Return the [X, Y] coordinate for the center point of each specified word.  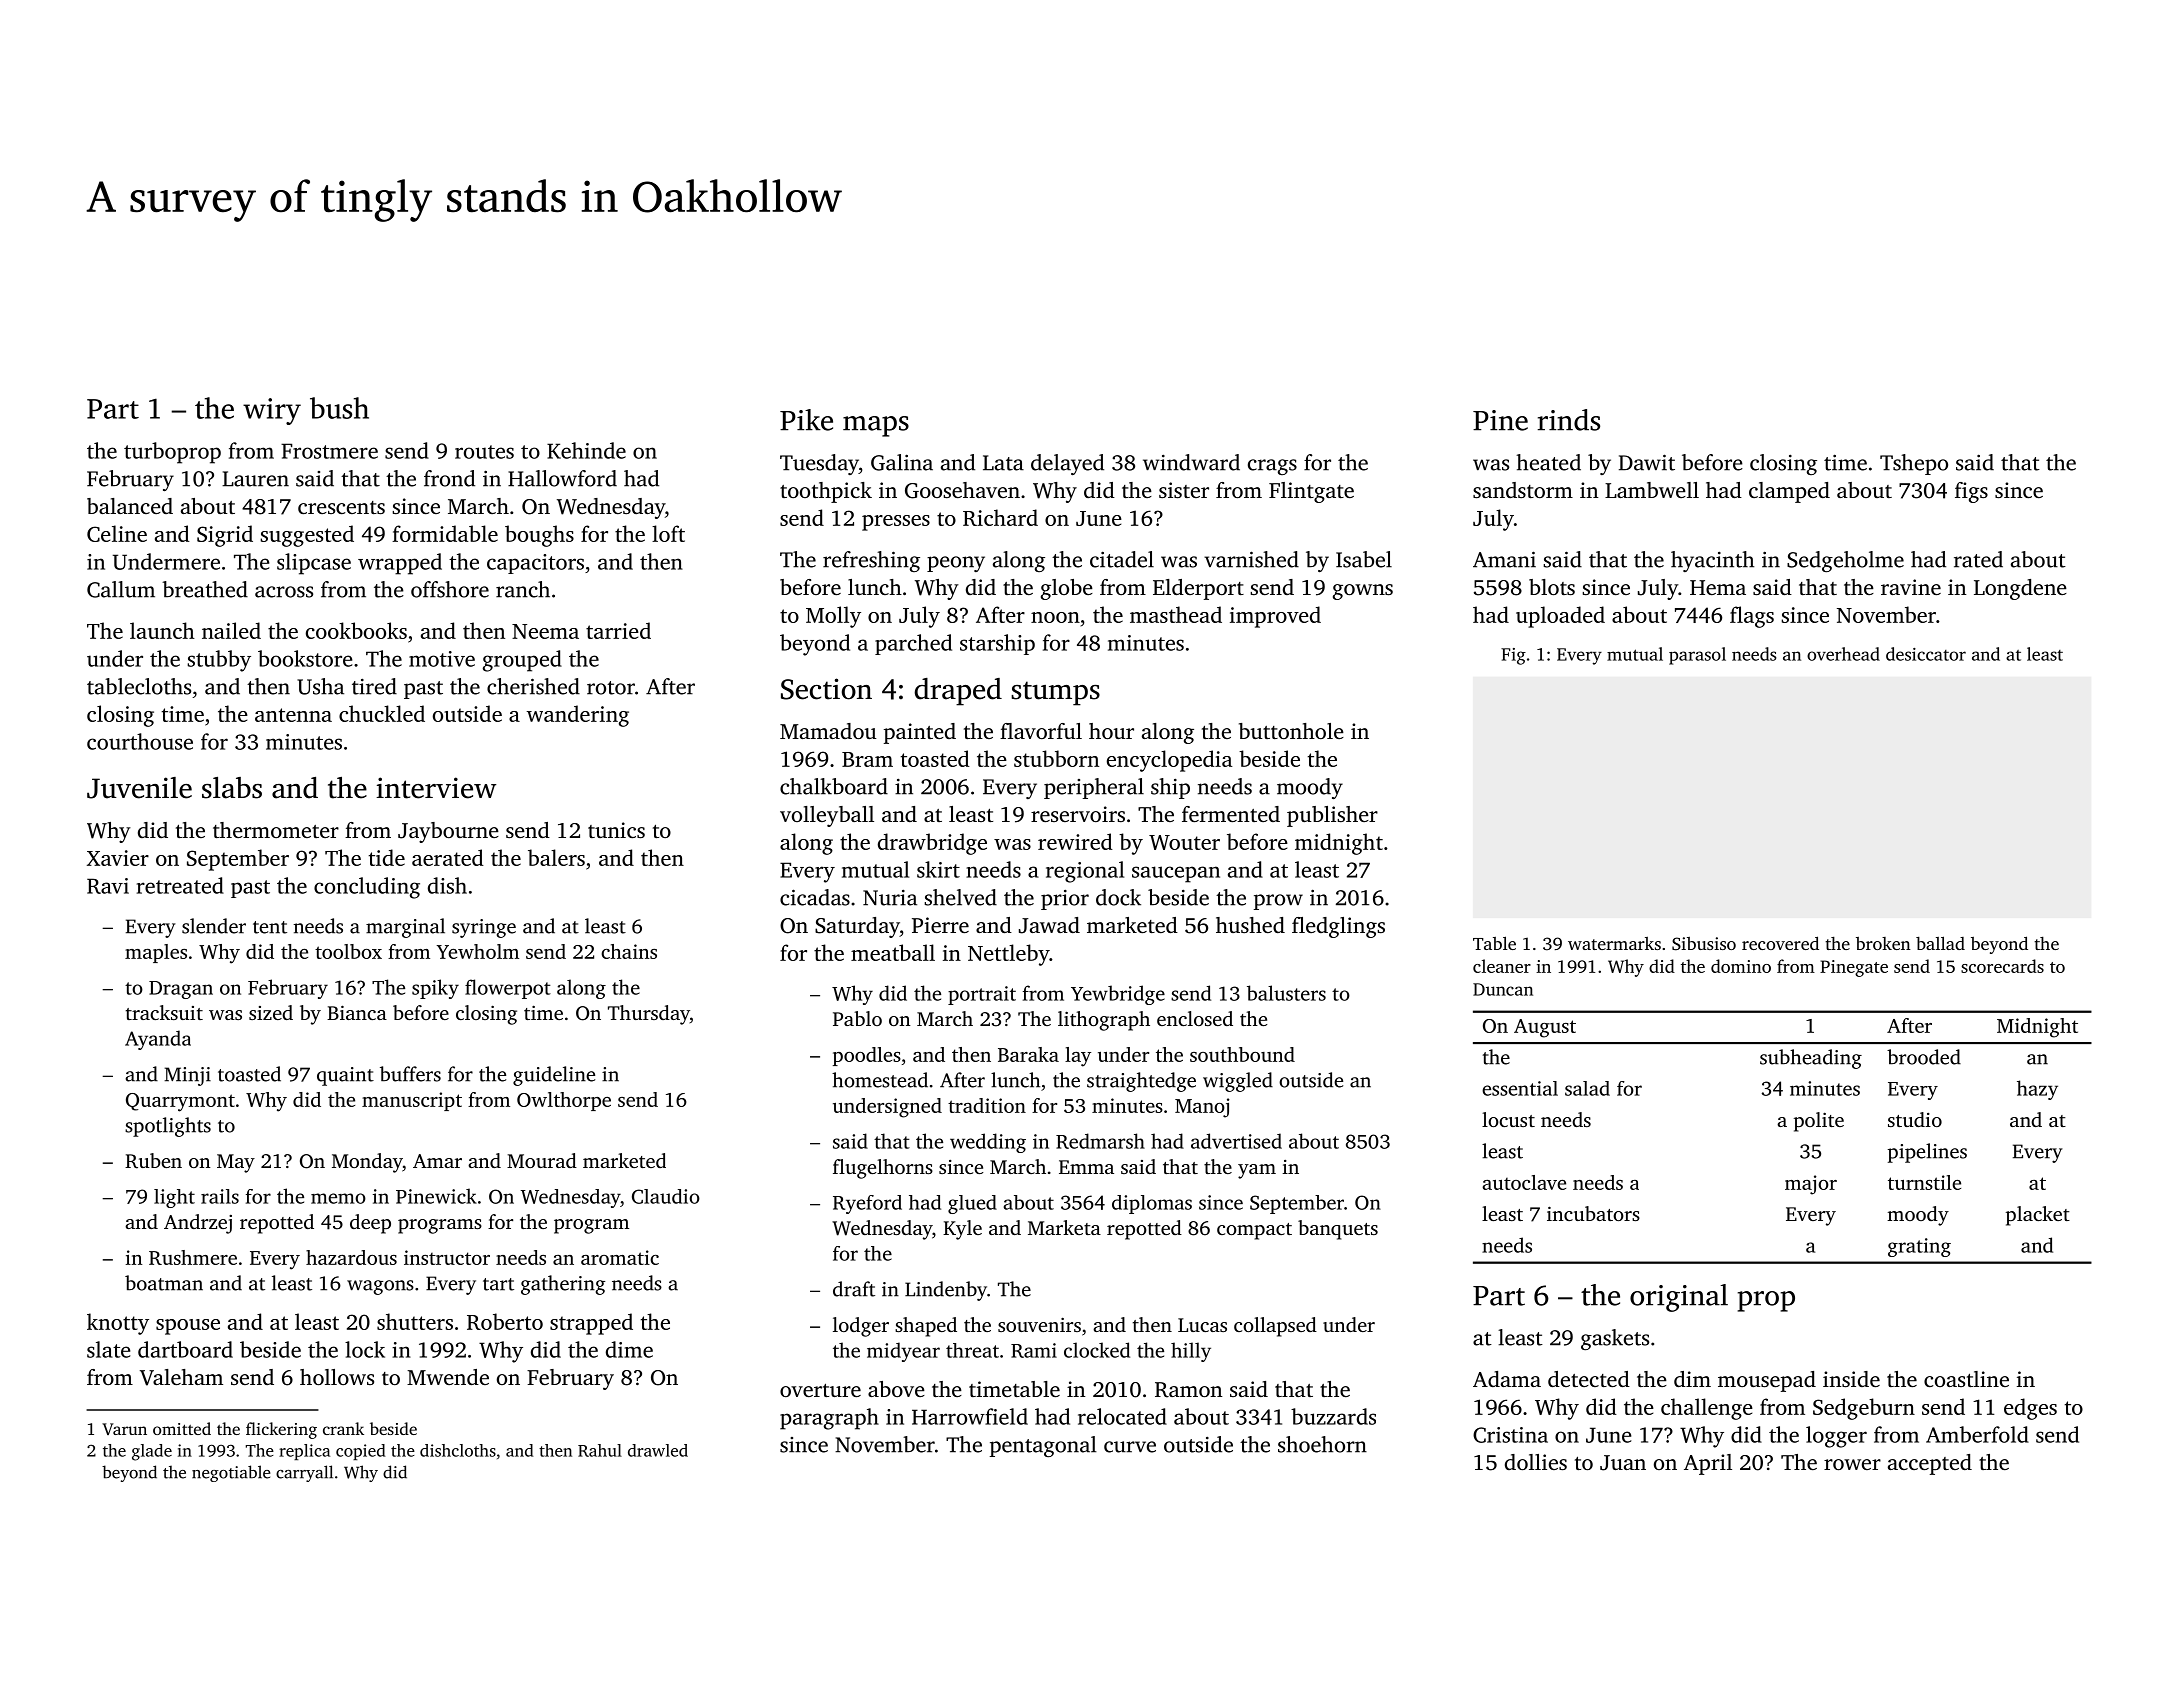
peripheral [1094, 788]
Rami [1034, 1350]
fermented [1231, 814]
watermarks [1614, 943]
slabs [232, 788]
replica [304, 1452]
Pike [806, 420]
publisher [1332, 816]
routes [484, 452]
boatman [164, 1283]
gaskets [1615, 1339]
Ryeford [867, 1204]
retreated [180, 885]
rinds [1569, 420]
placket [2038, 1216]
